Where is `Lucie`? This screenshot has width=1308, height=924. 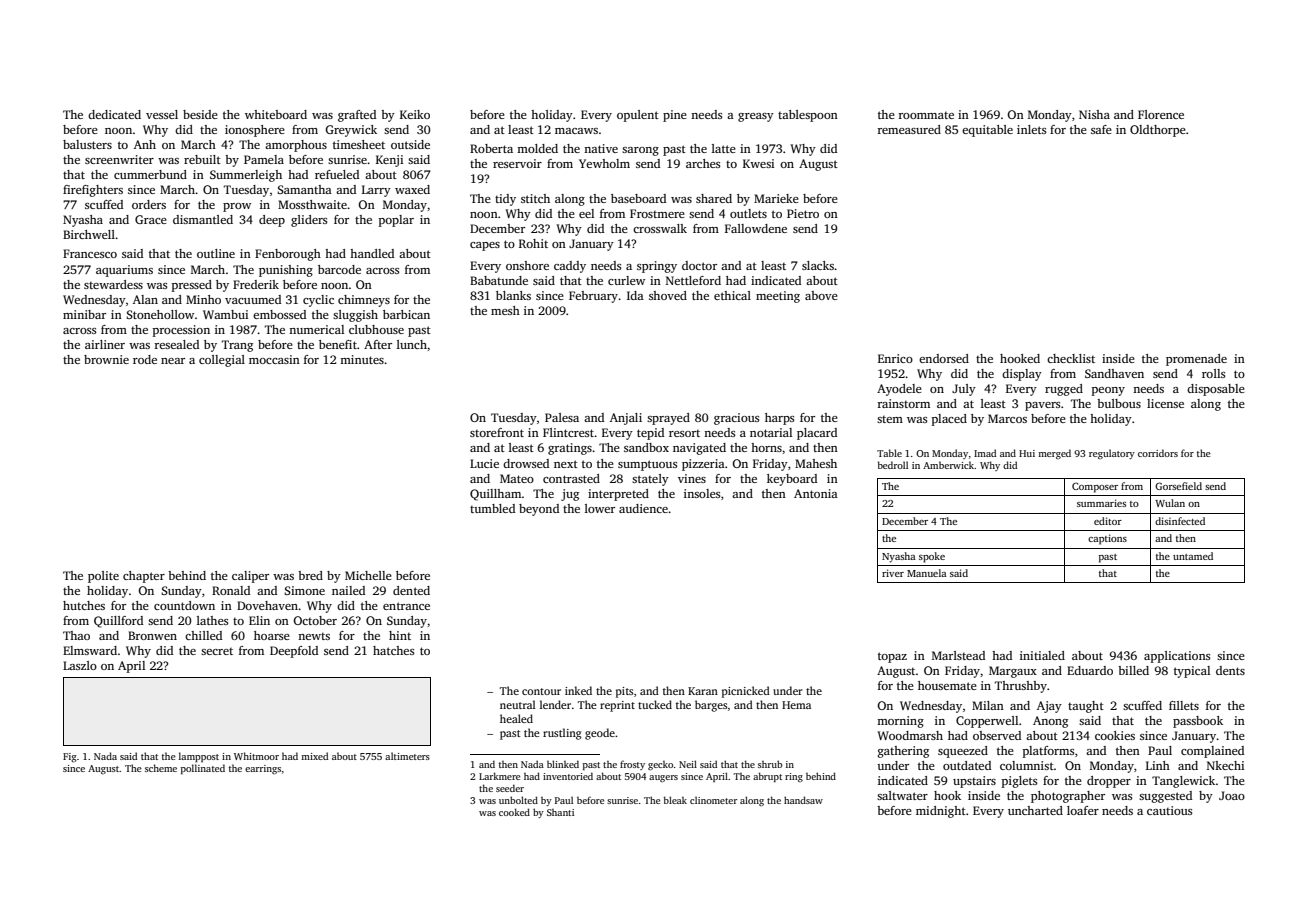
Lucie is located at coordinates (484, 463).
